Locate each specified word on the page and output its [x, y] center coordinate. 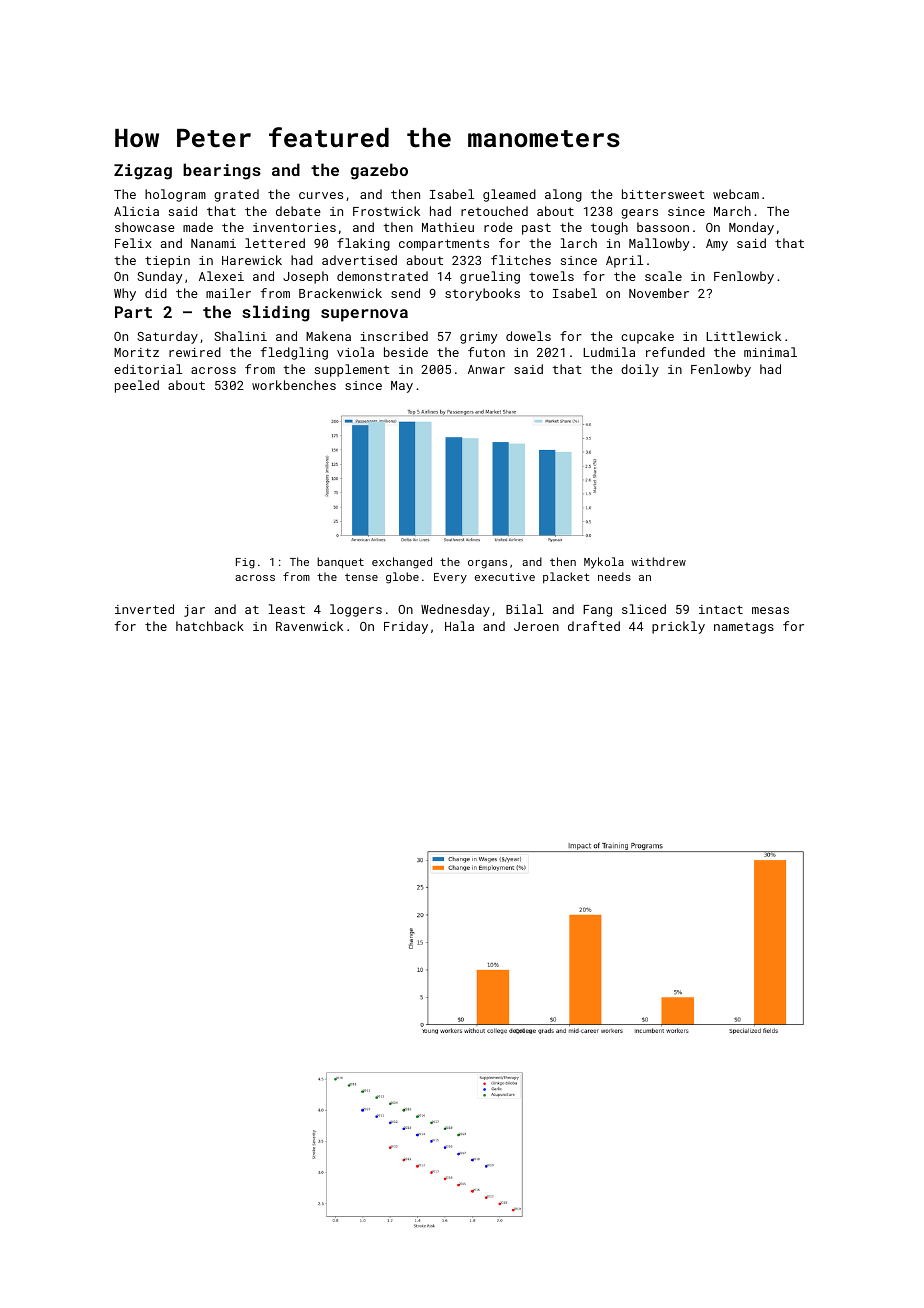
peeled [137, 386]
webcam [736, 194]
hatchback [210, 626]
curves [321, 195]
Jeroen [536, 626]
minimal [770, 352]
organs [487, 564]
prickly [678, 627]
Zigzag [143, 172]
